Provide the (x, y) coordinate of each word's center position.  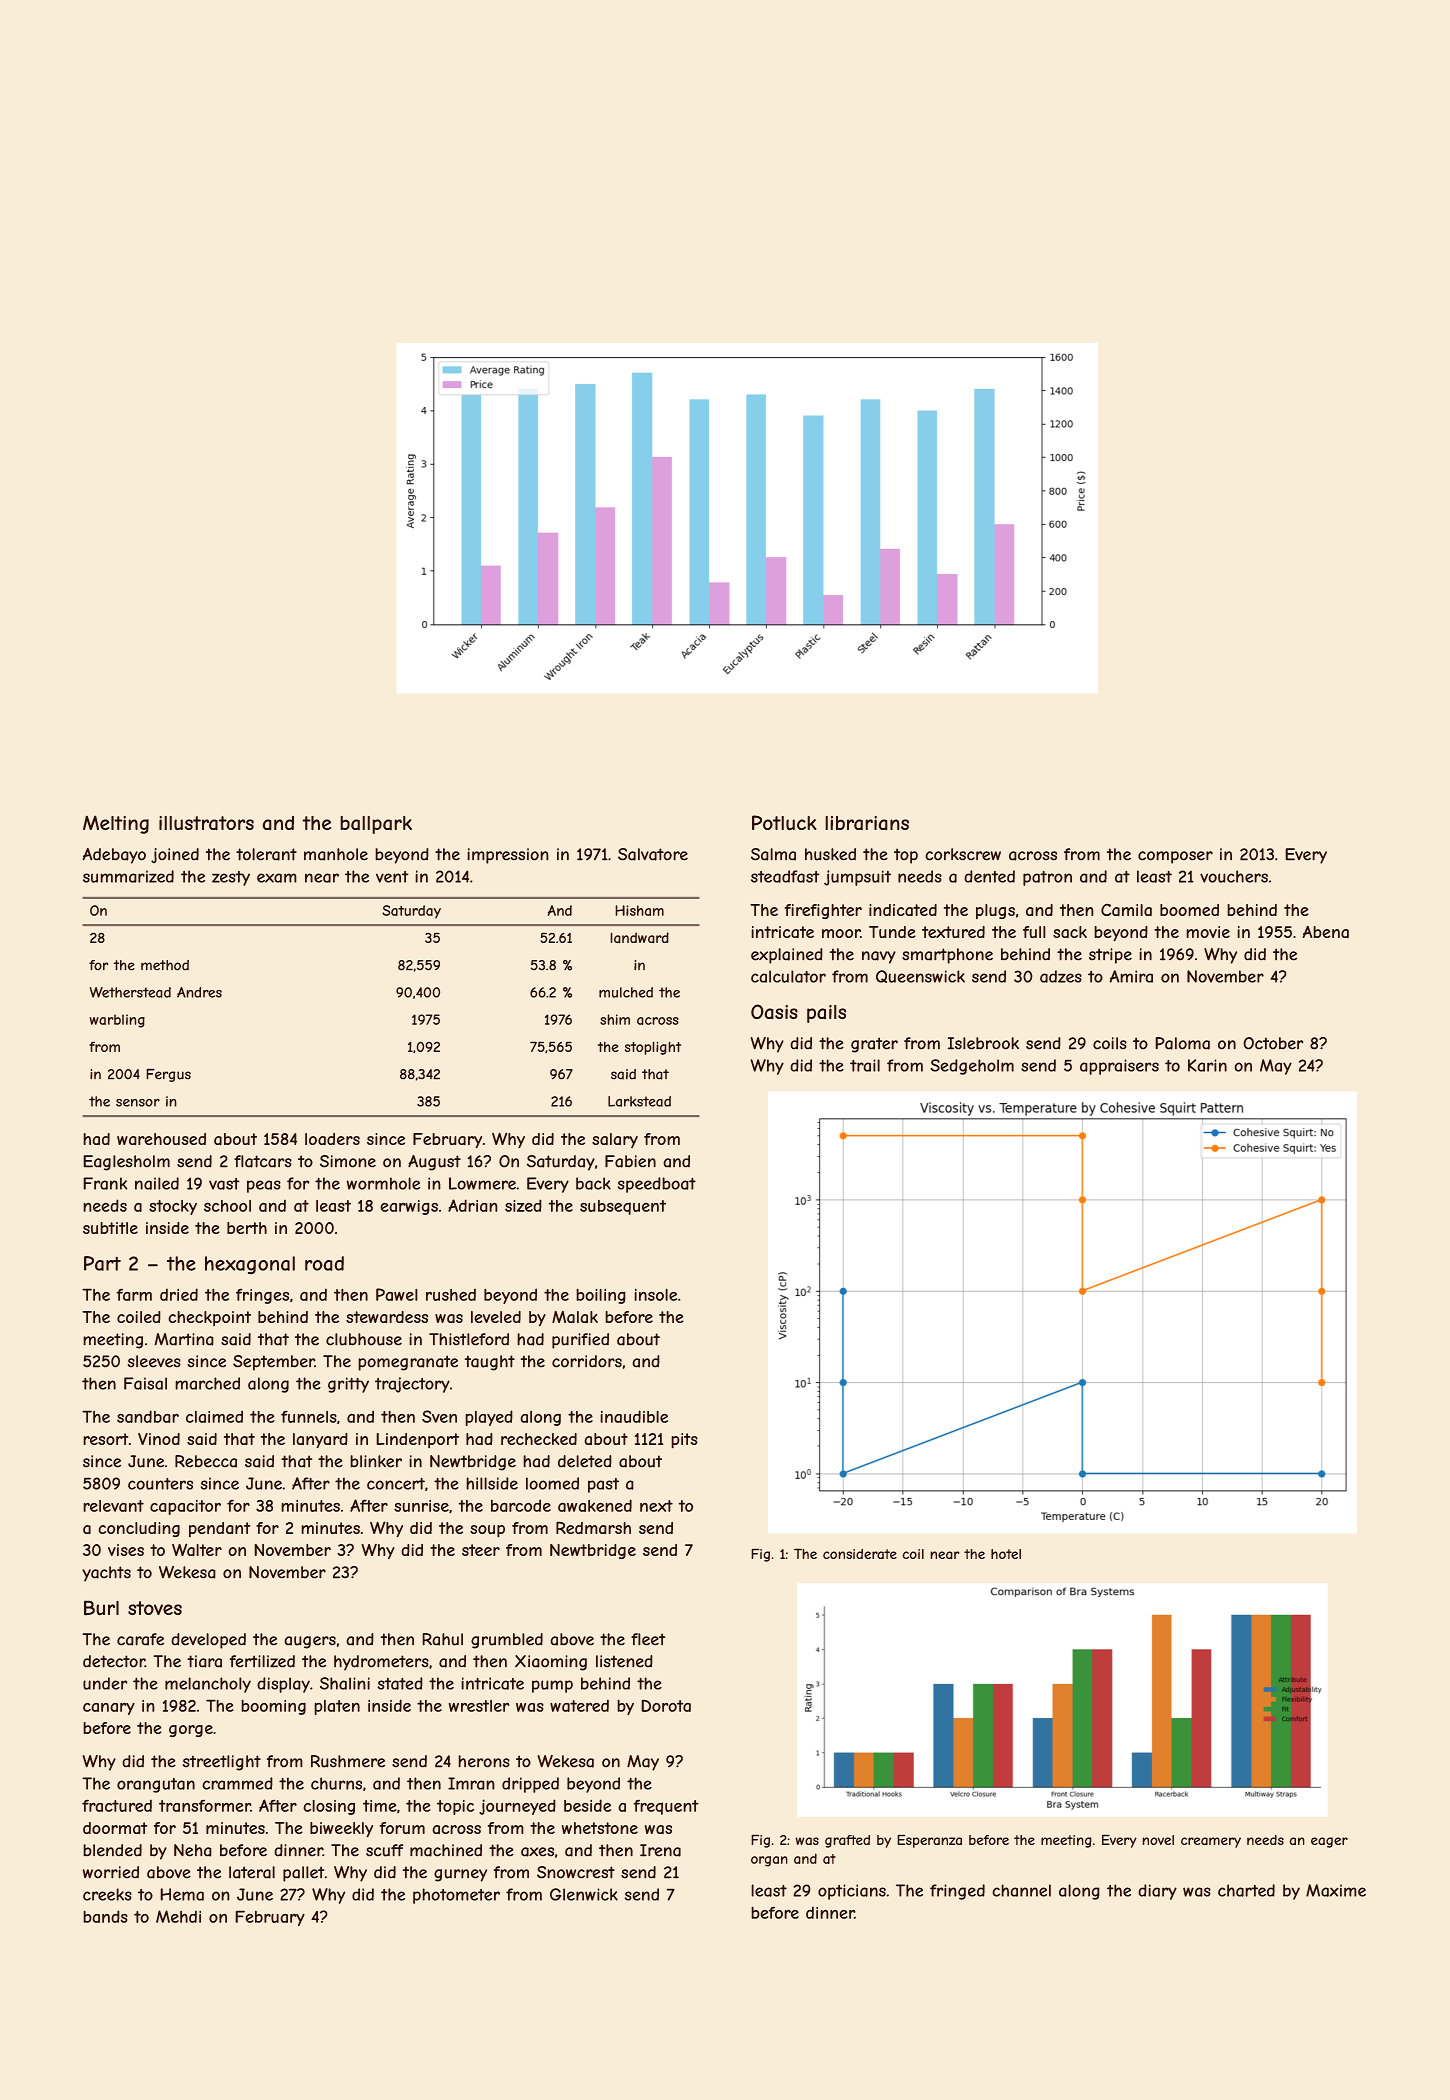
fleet (648, 1639)
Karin (1207, 1065)
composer (1175, 857)
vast (224, 1184)
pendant (219, 1529)
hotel (1006, 1554)
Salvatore (653, 854)
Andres (199, 992)
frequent (666, 1807)
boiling (601, 1296)
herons (484, 1761)
